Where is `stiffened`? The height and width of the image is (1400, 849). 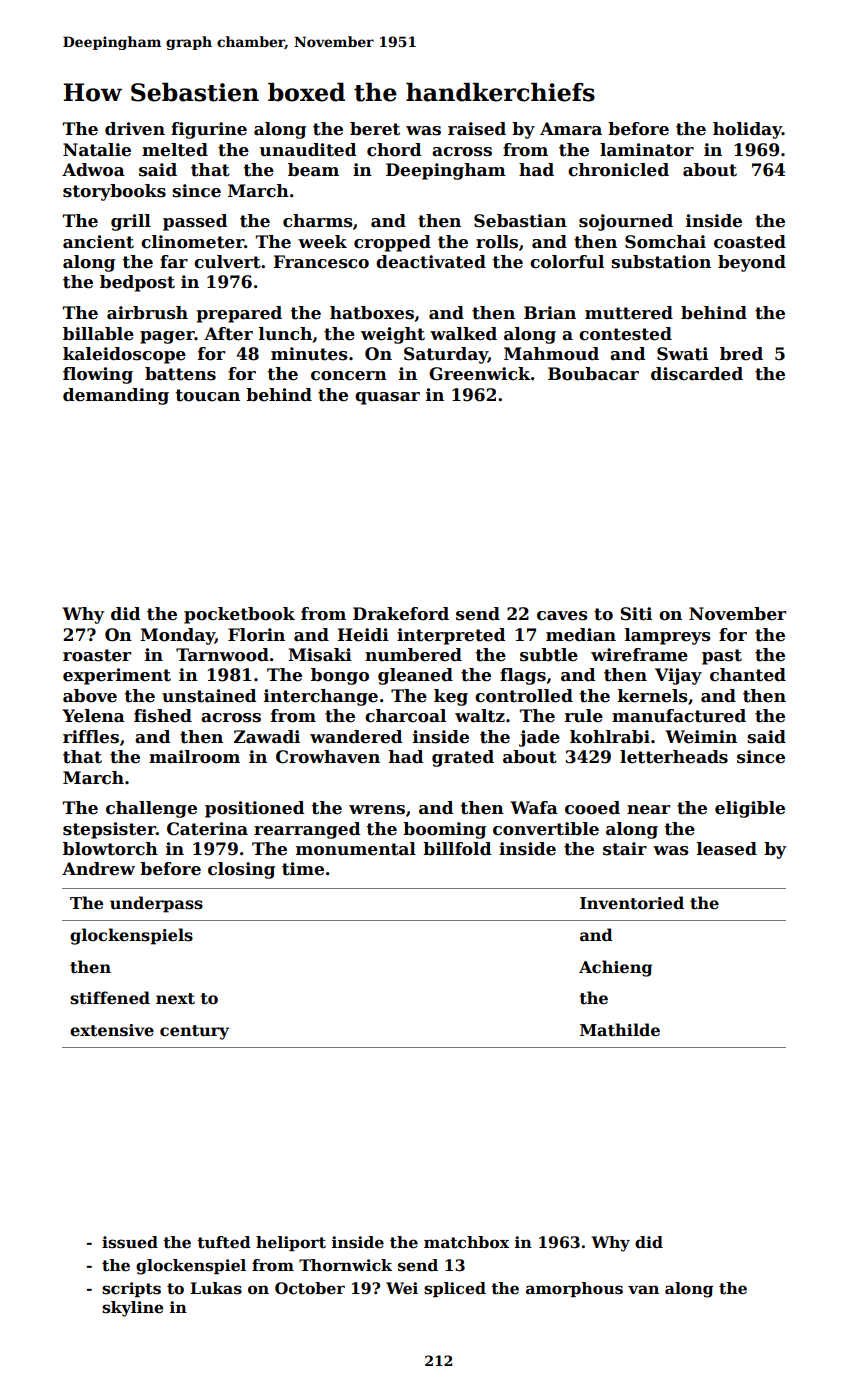 stiffened is located at coordinates (110, 998).
